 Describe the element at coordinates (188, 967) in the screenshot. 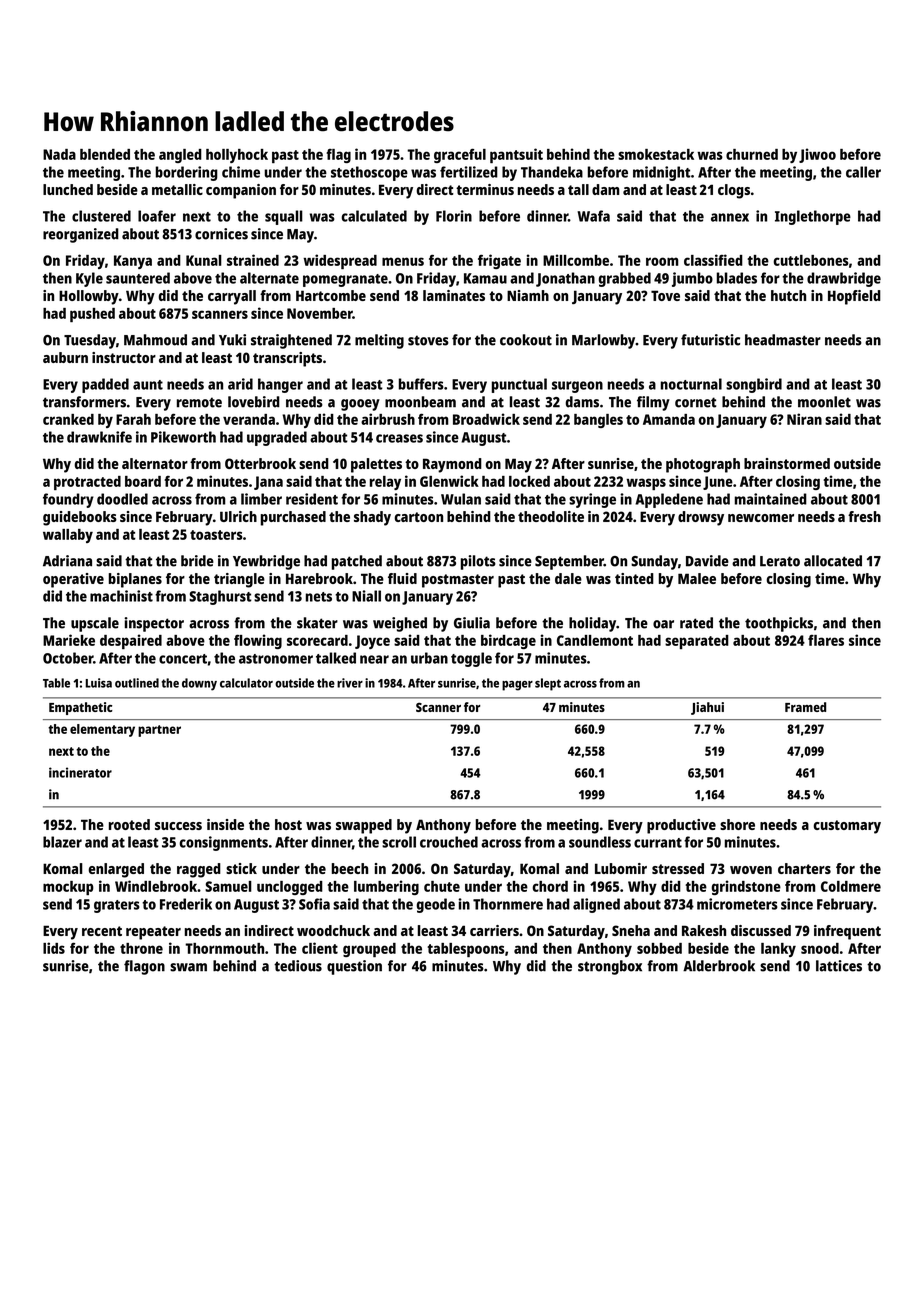

I see `swam` at that location.
